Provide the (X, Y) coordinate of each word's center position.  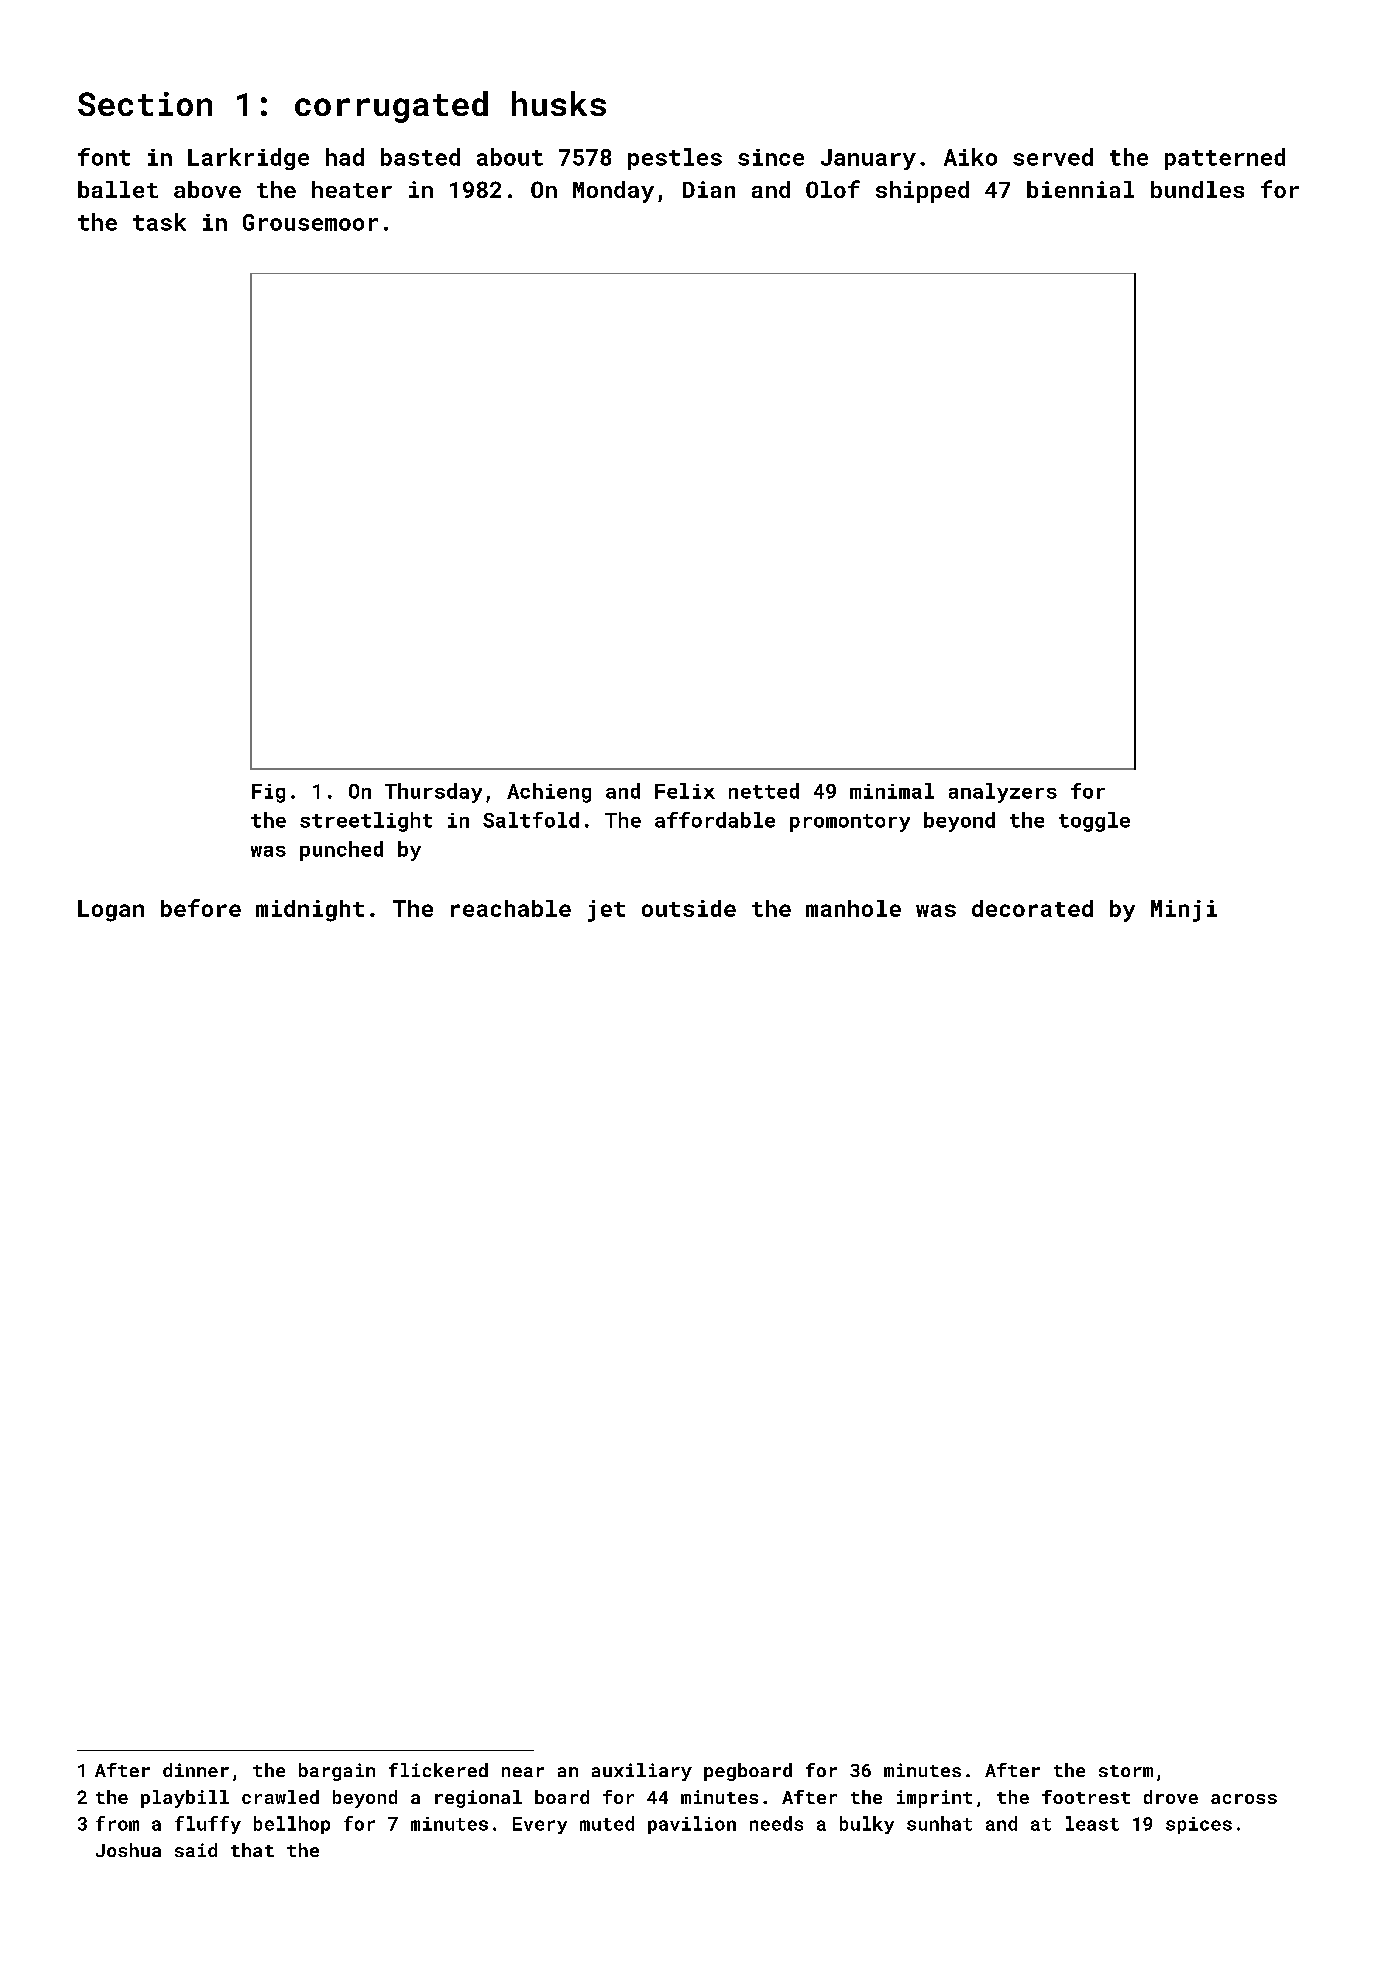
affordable (715, 820)
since (771, 157)
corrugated (391, 107)
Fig (268, 793)
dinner (196, 1770)
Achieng (549, 793)
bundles (1197, 189)
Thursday (433, 793)
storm (1126, 1771)
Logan (111, 911)
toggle (1094, 822)
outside (689, 908)
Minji (1184, 911)
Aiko (970, 157)
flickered (438, 1770)
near (523, 1772)
